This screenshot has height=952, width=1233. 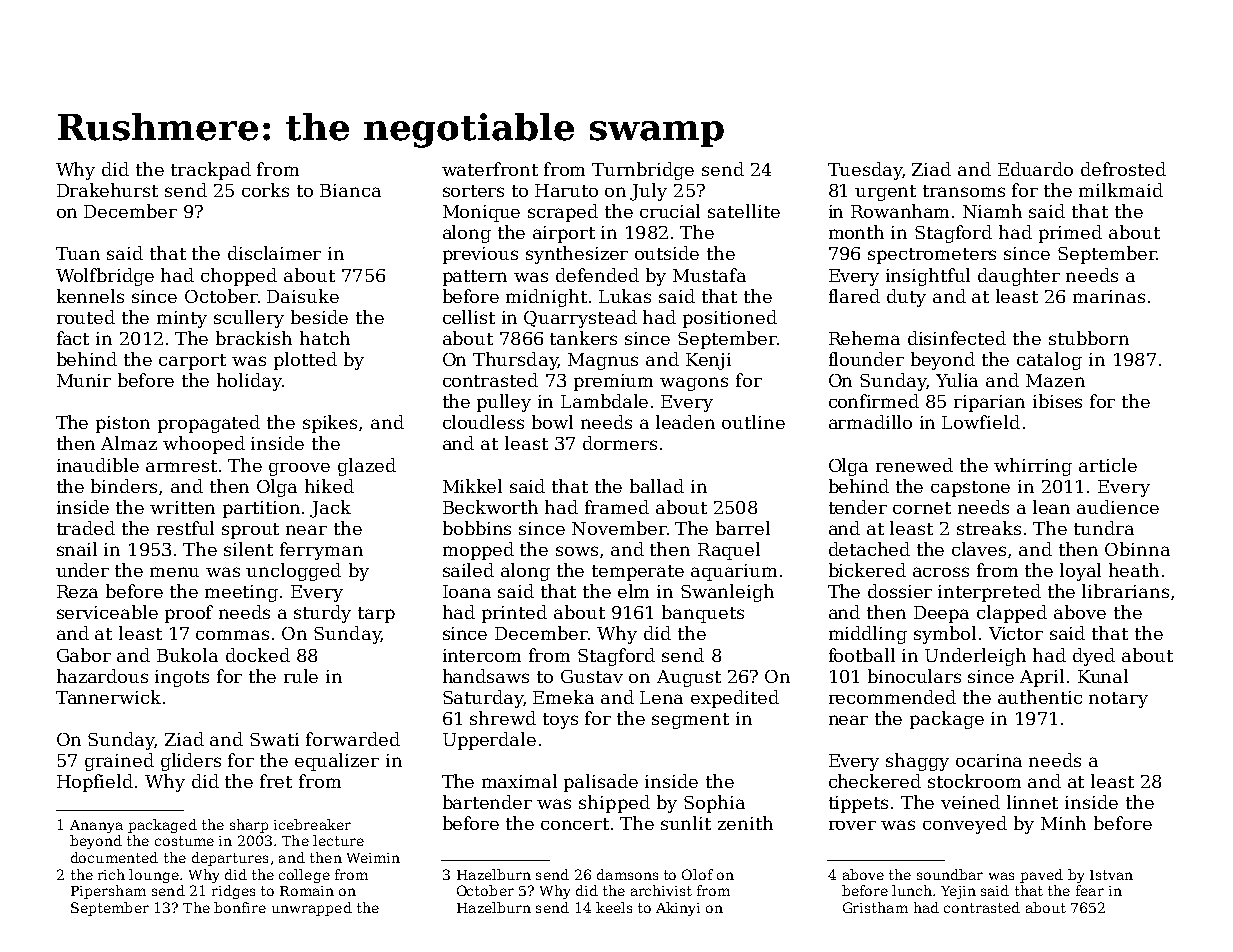 I want to click on sorters, so click(x=473, y=191).
